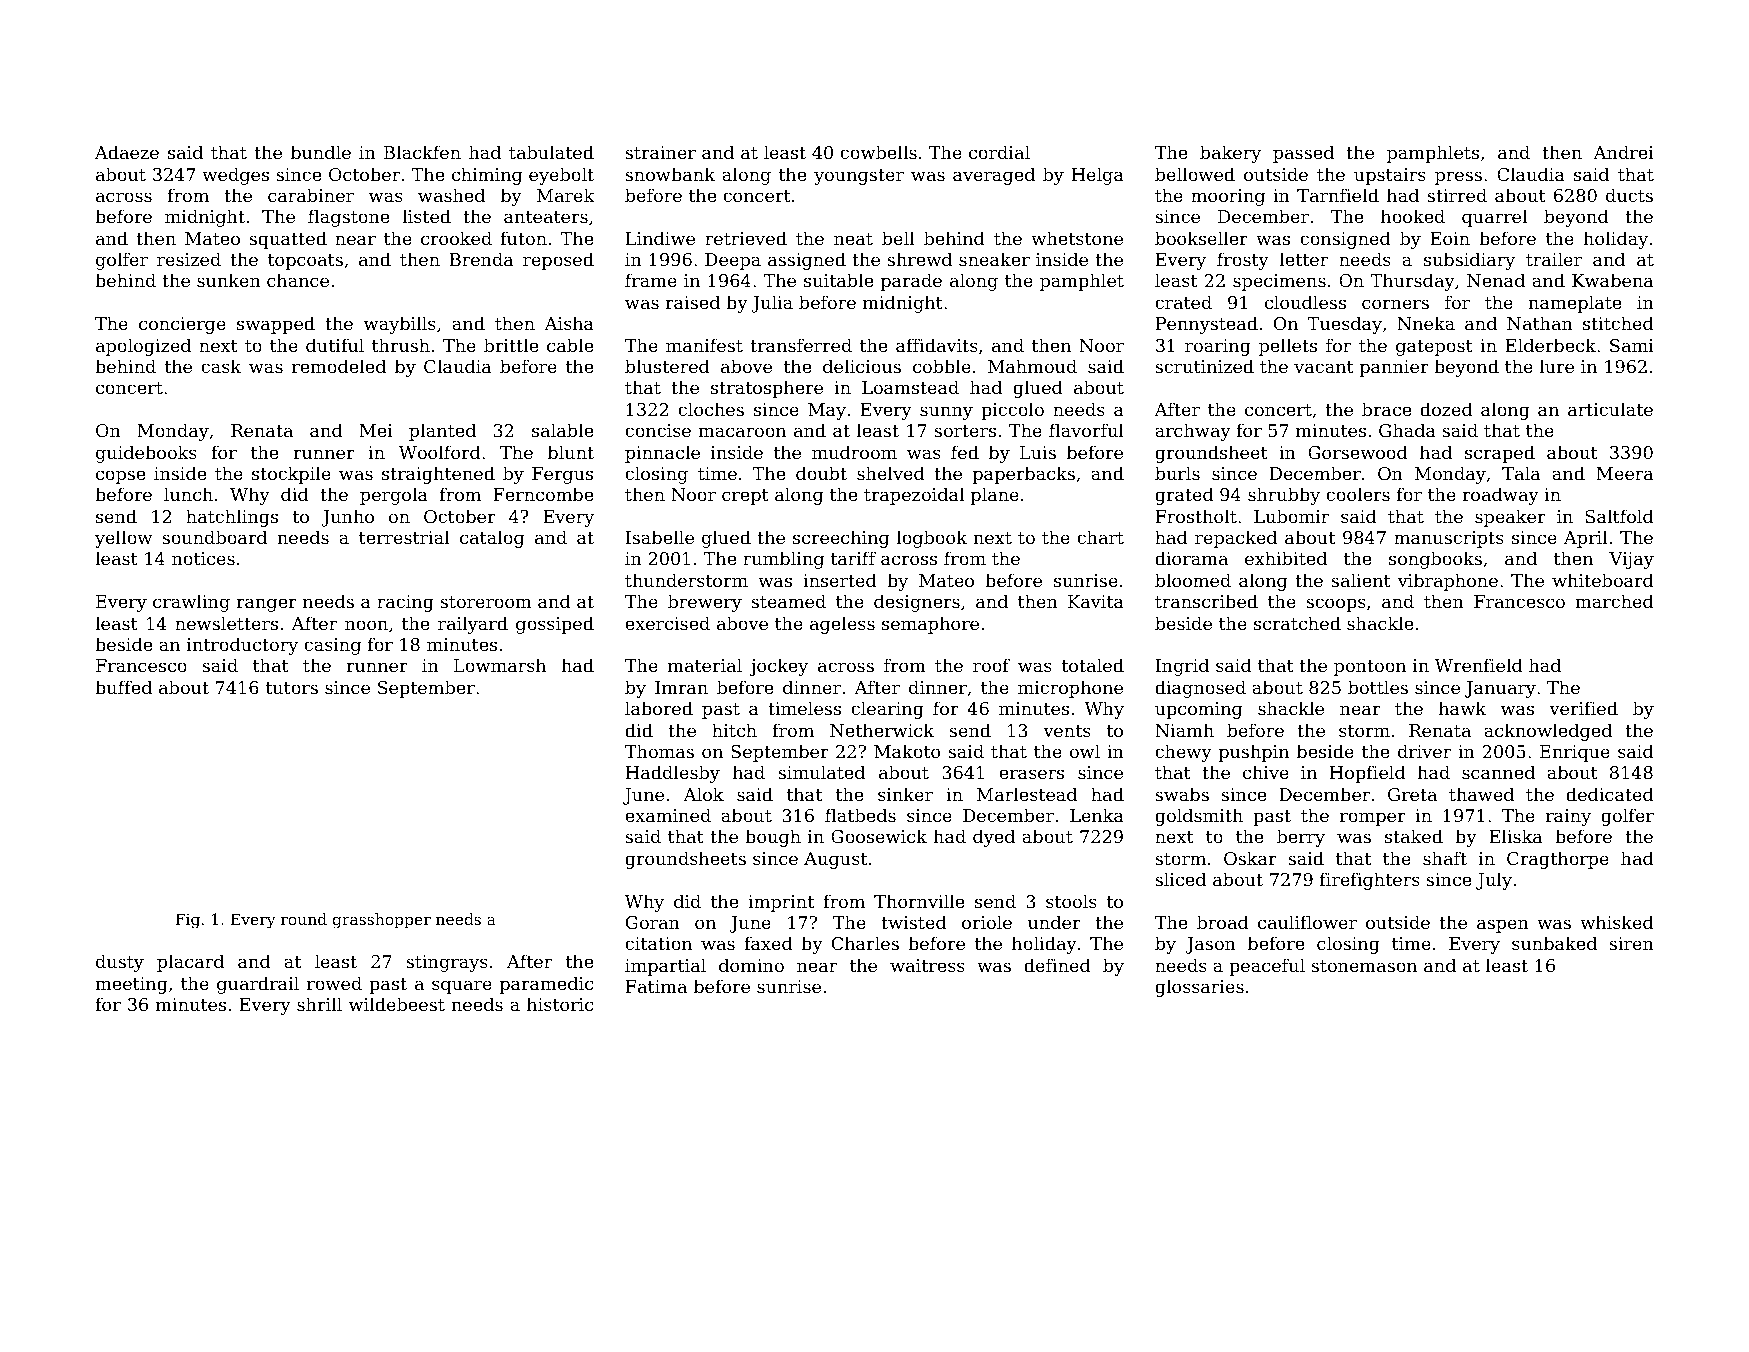 This image has height=1352, width=1749. What do you see at coordinates (1199, 988) in the image?
I see `glossaries` at bounding box center [1199, 988].
